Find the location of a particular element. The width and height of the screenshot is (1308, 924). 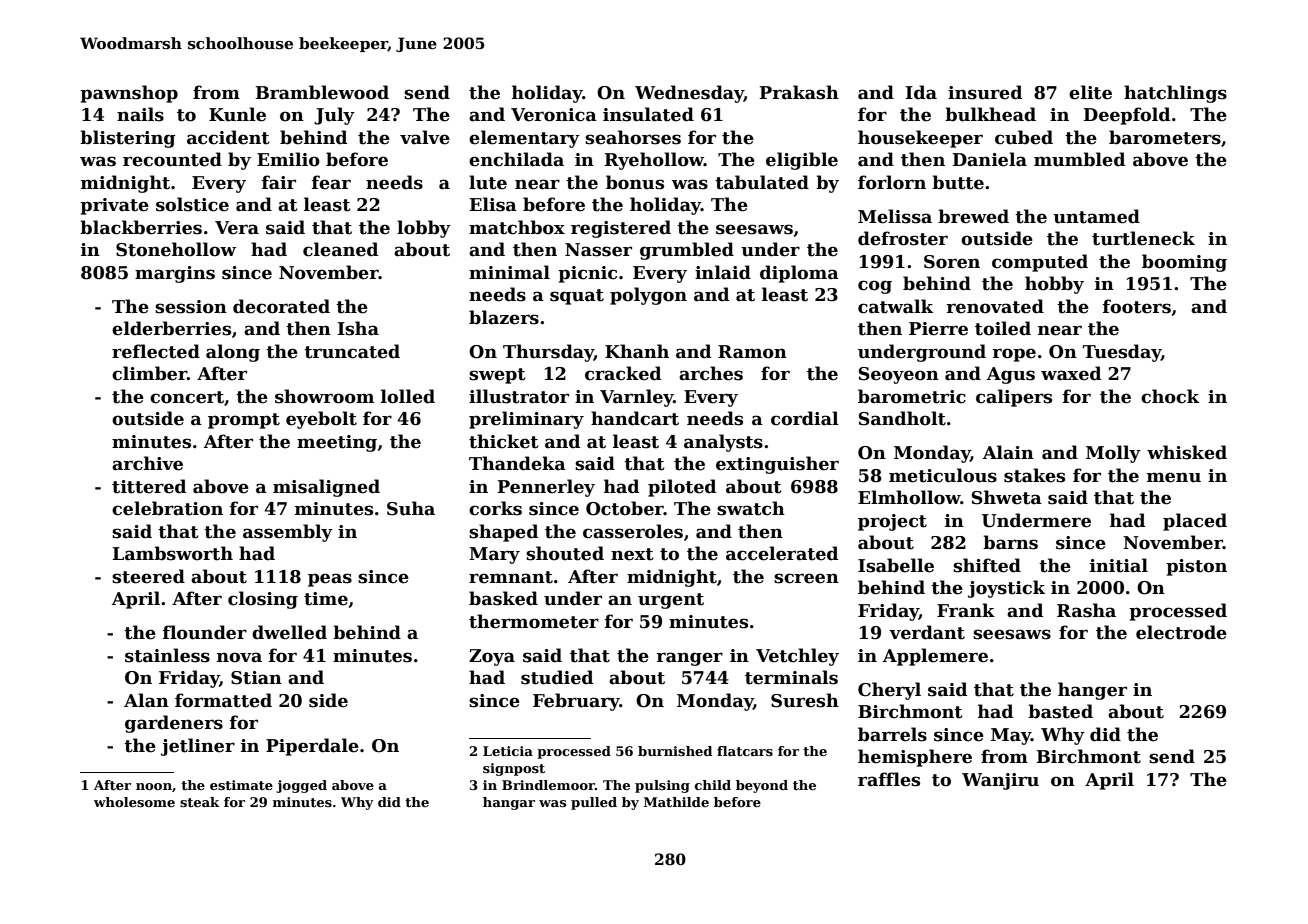

Prakash is located at coordinates (799, 92).
